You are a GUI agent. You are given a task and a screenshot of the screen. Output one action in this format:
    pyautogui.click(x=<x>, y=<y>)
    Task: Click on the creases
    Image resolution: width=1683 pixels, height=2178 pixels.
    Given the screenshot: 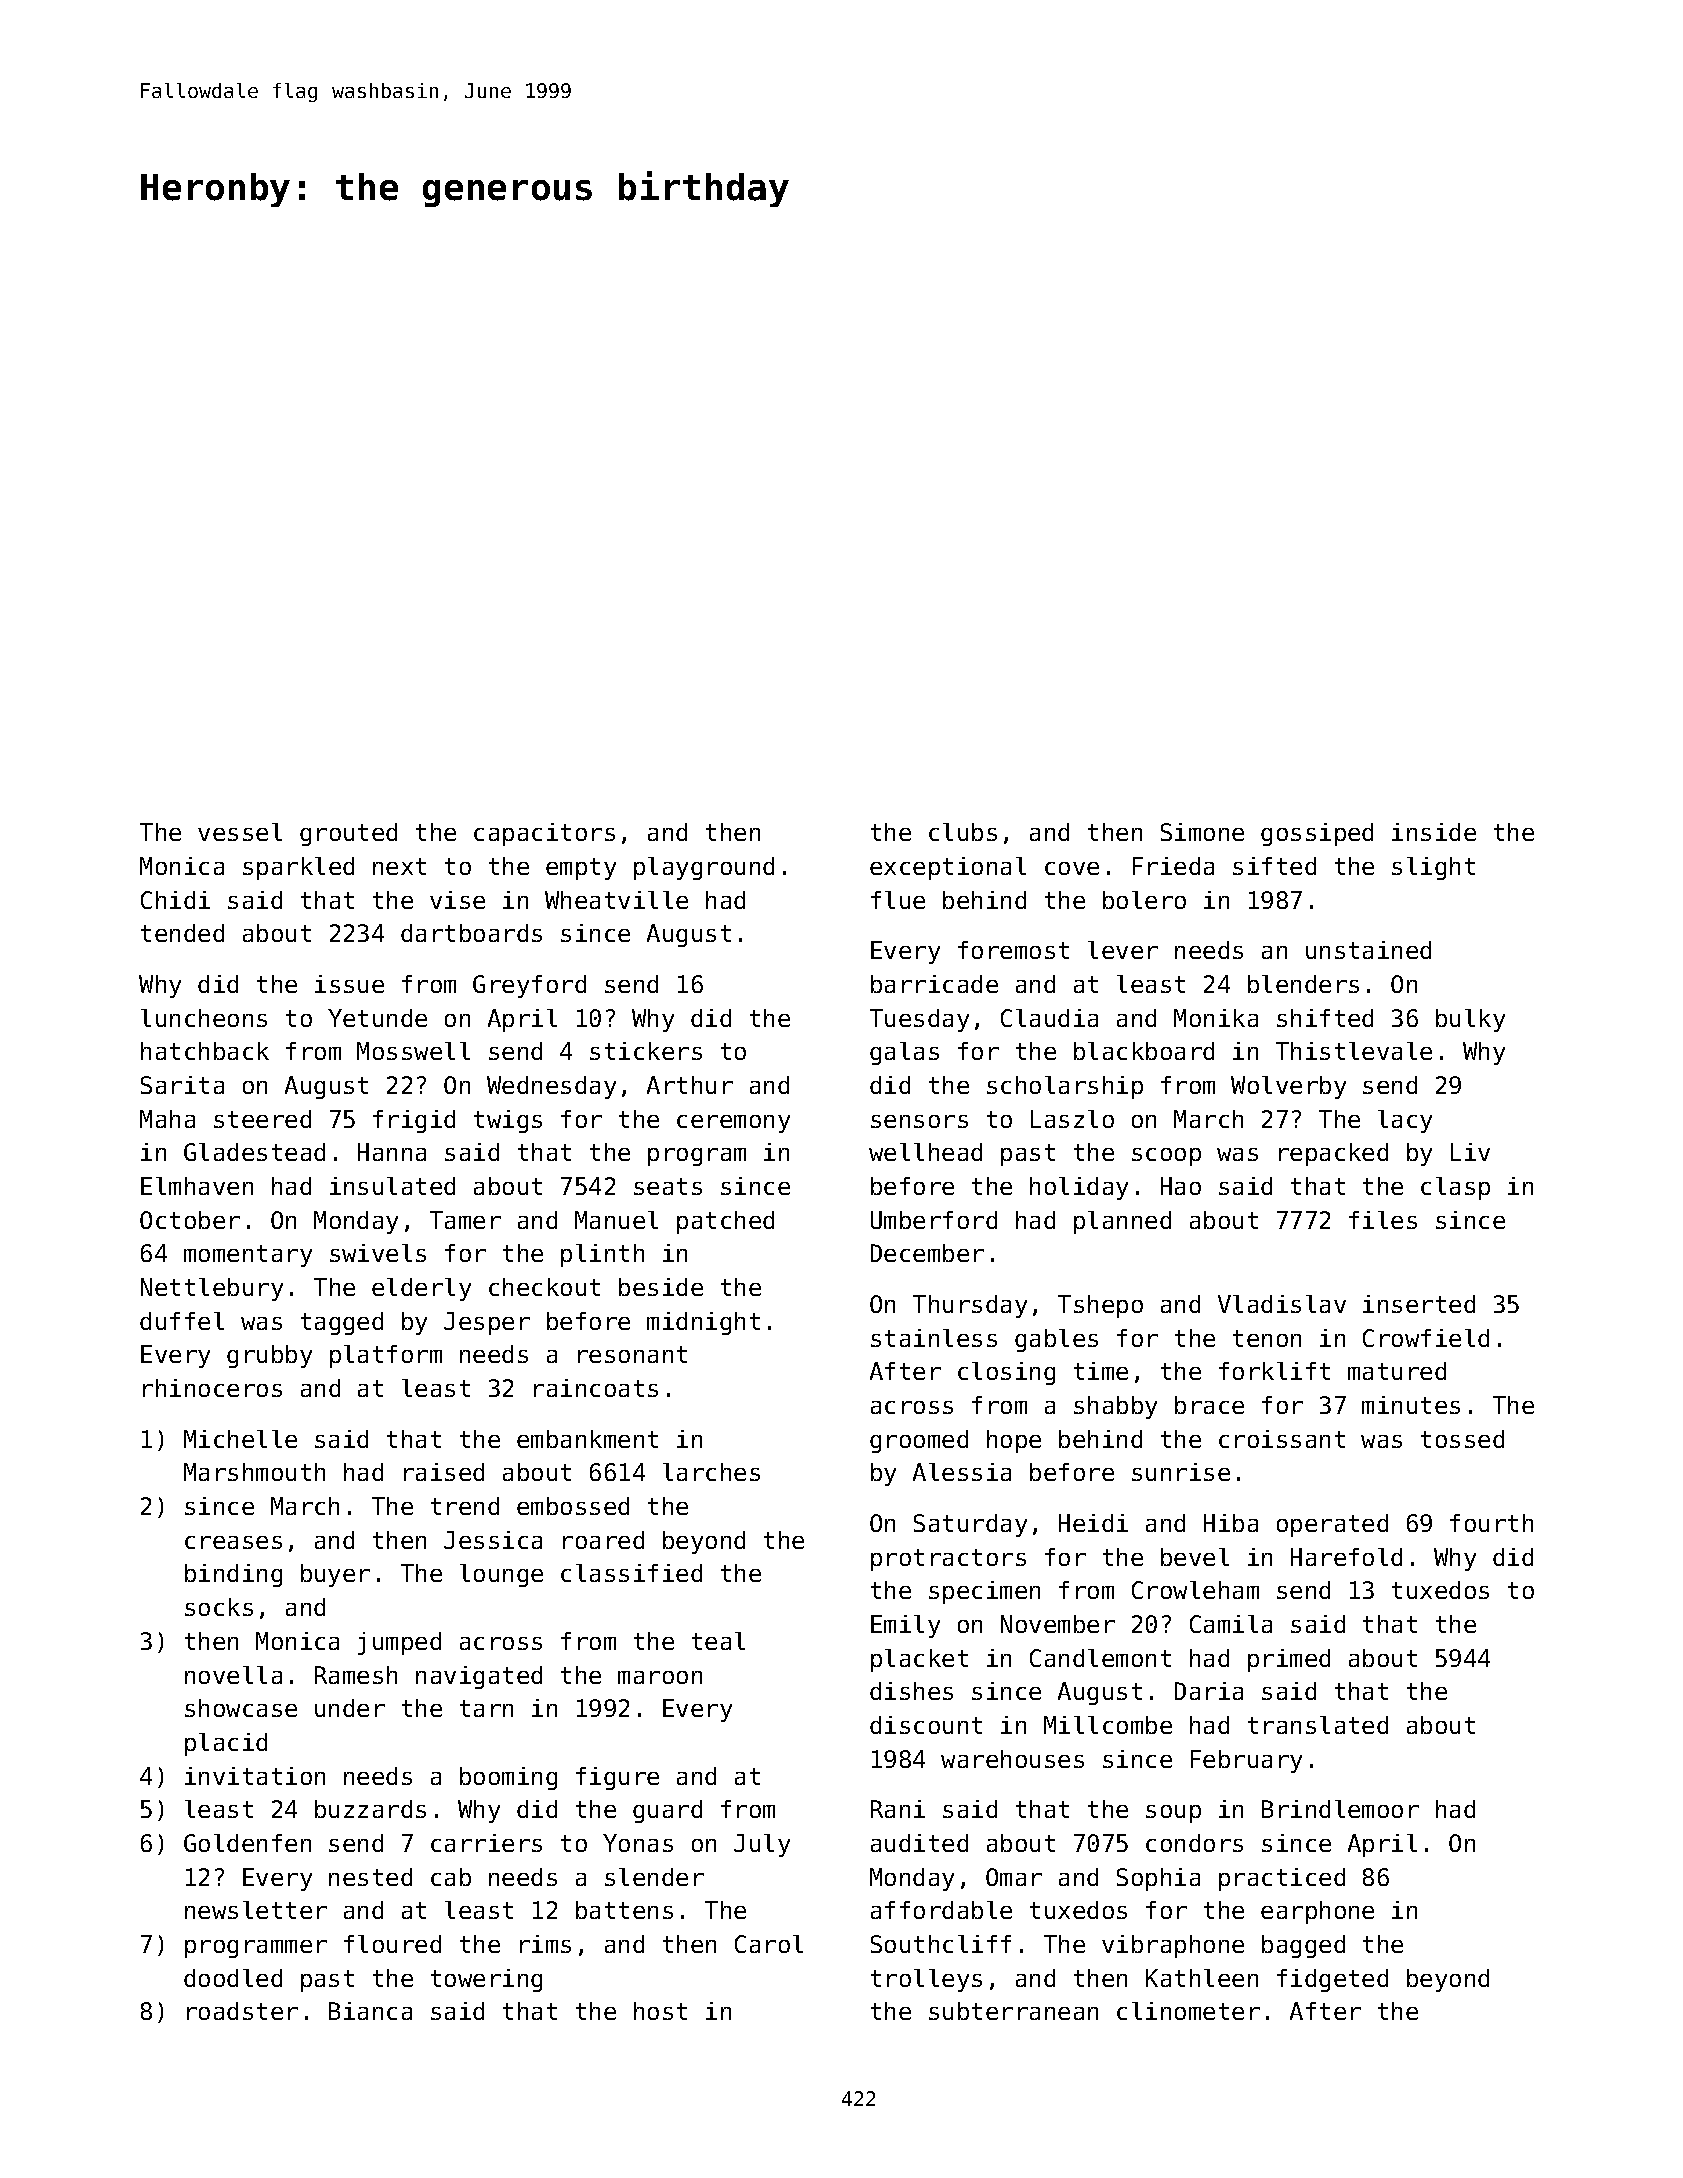 What is the action you would take?
    pyautogui.click(x=233, y=1542)
